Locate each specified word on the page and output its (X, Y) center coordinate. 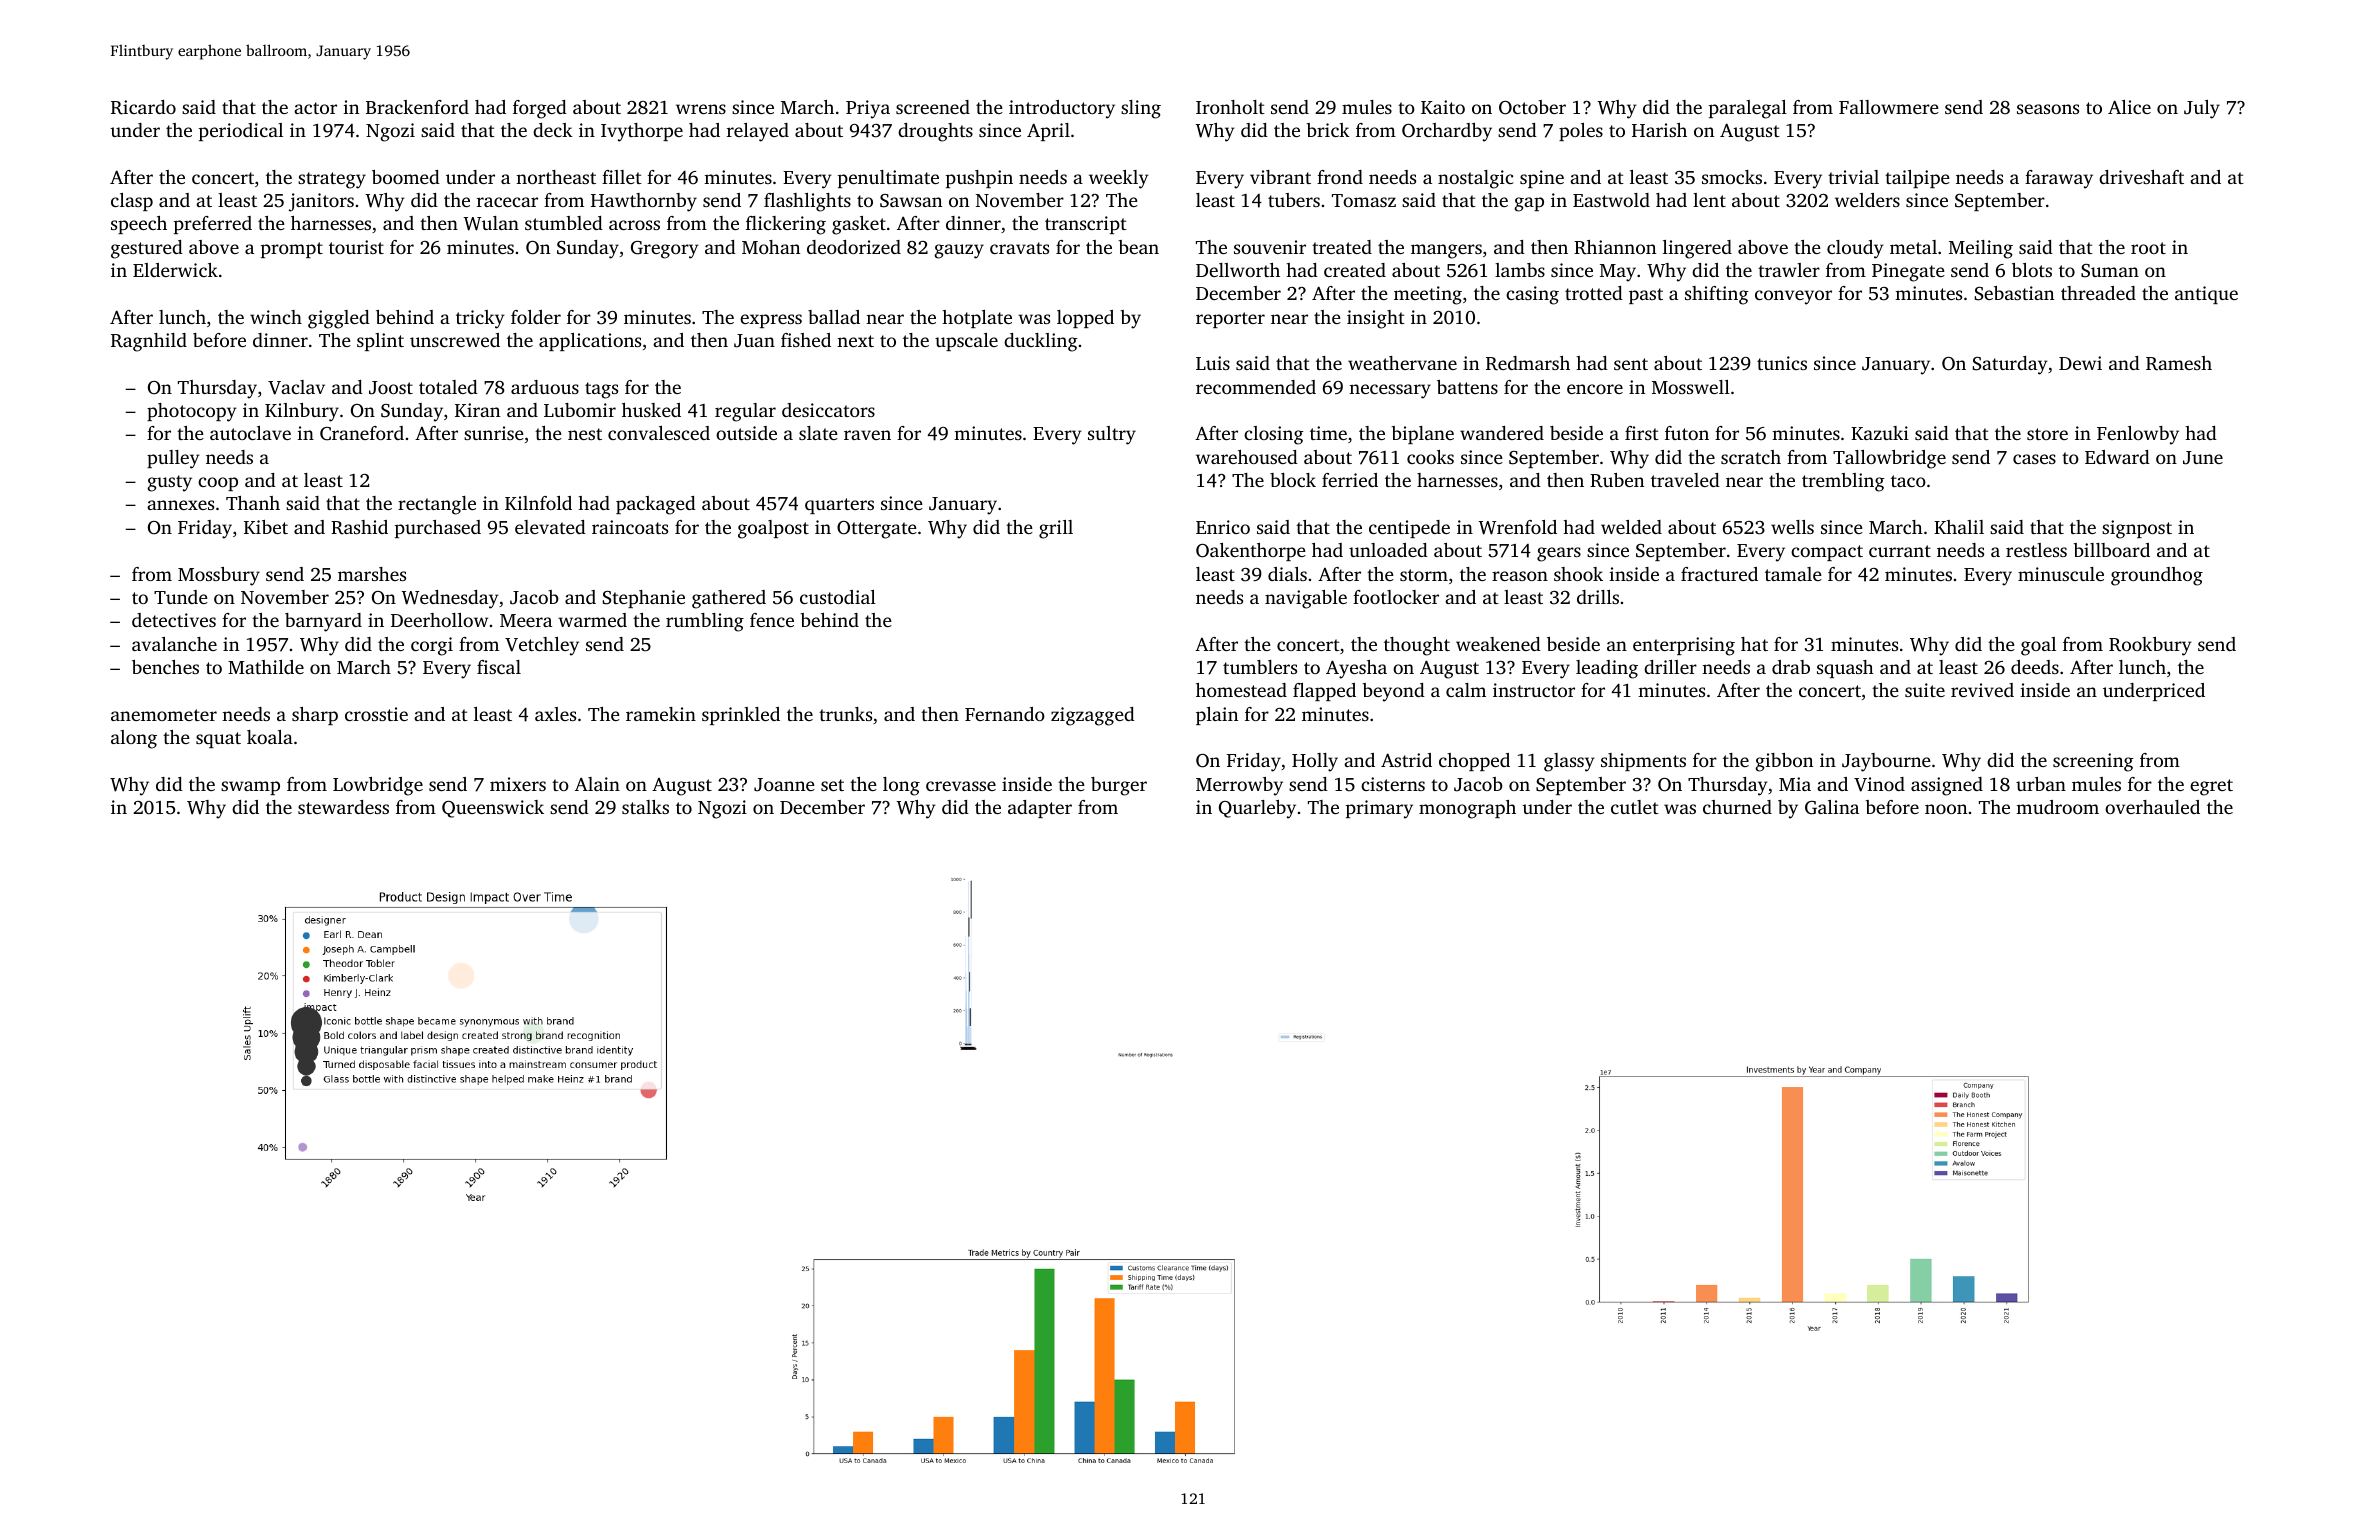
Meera (526, 620)
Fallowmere (1889, 107)
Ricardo (143, 107)
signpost (2137, 529)
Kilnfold (538, 503)
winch (276, 317)
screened (933, 107)
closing (1274, 435)
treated (1342, 247)
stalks (645, 807)
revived (1982, 690)
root (2148, 248)
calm (1466, 690)
